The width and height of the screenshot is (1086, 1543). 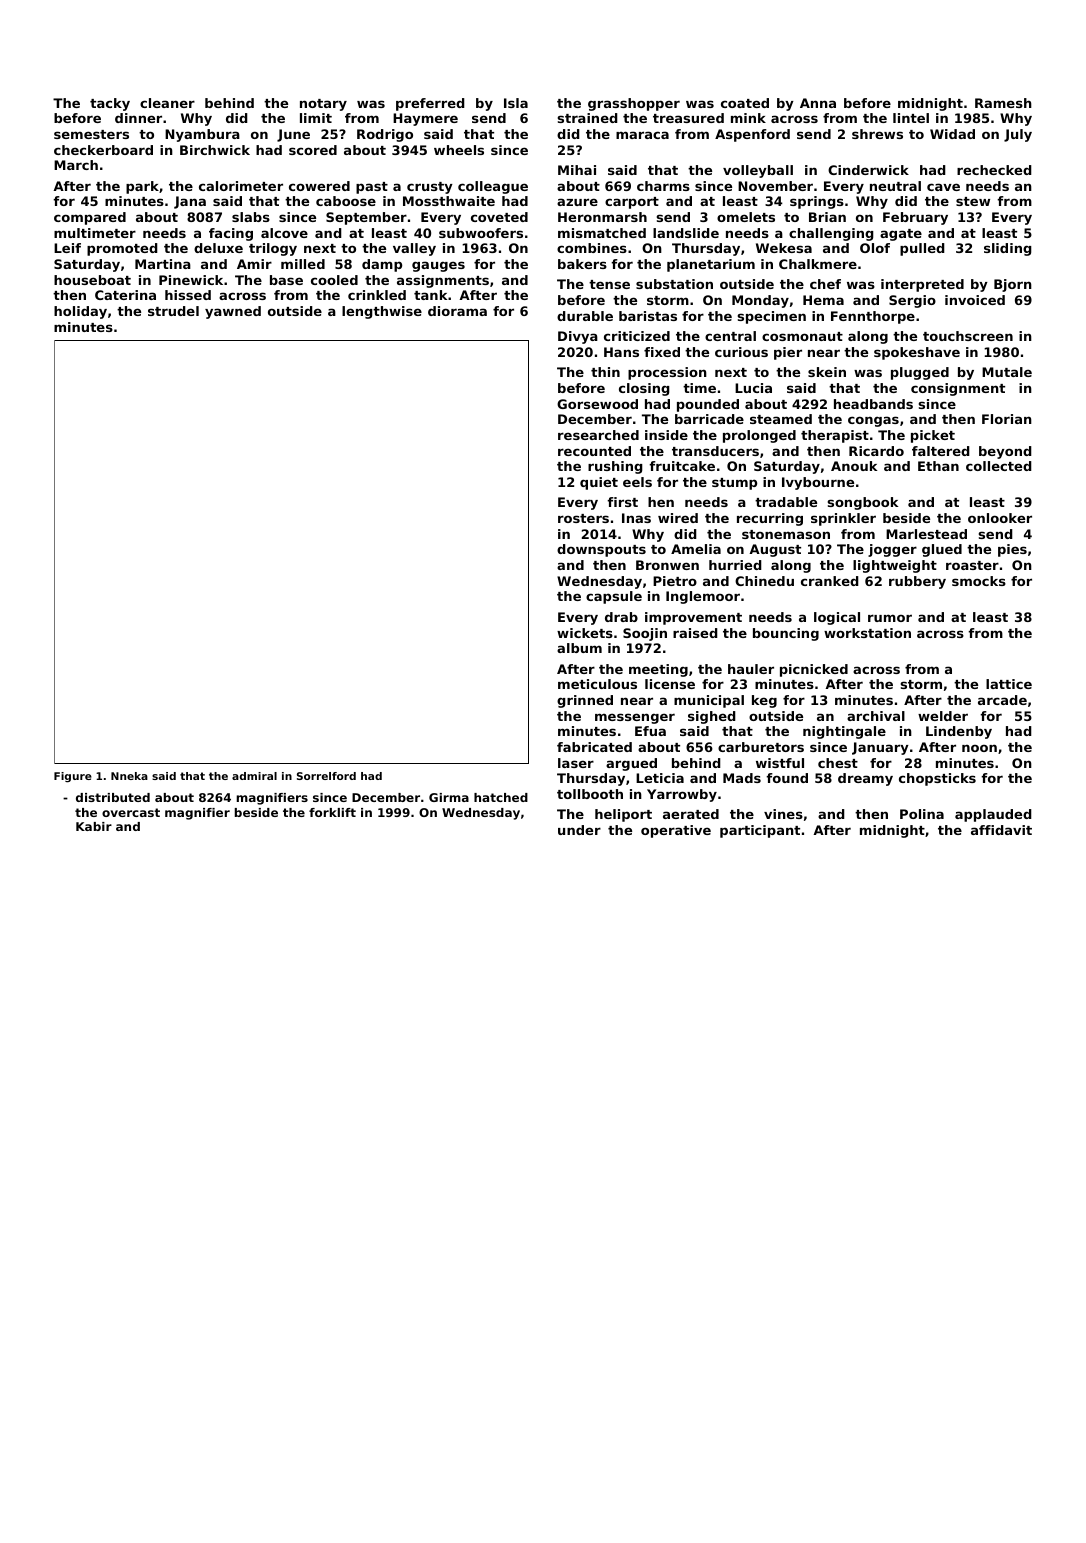 I want to click on rechecked, so click(x=994, y=170).
